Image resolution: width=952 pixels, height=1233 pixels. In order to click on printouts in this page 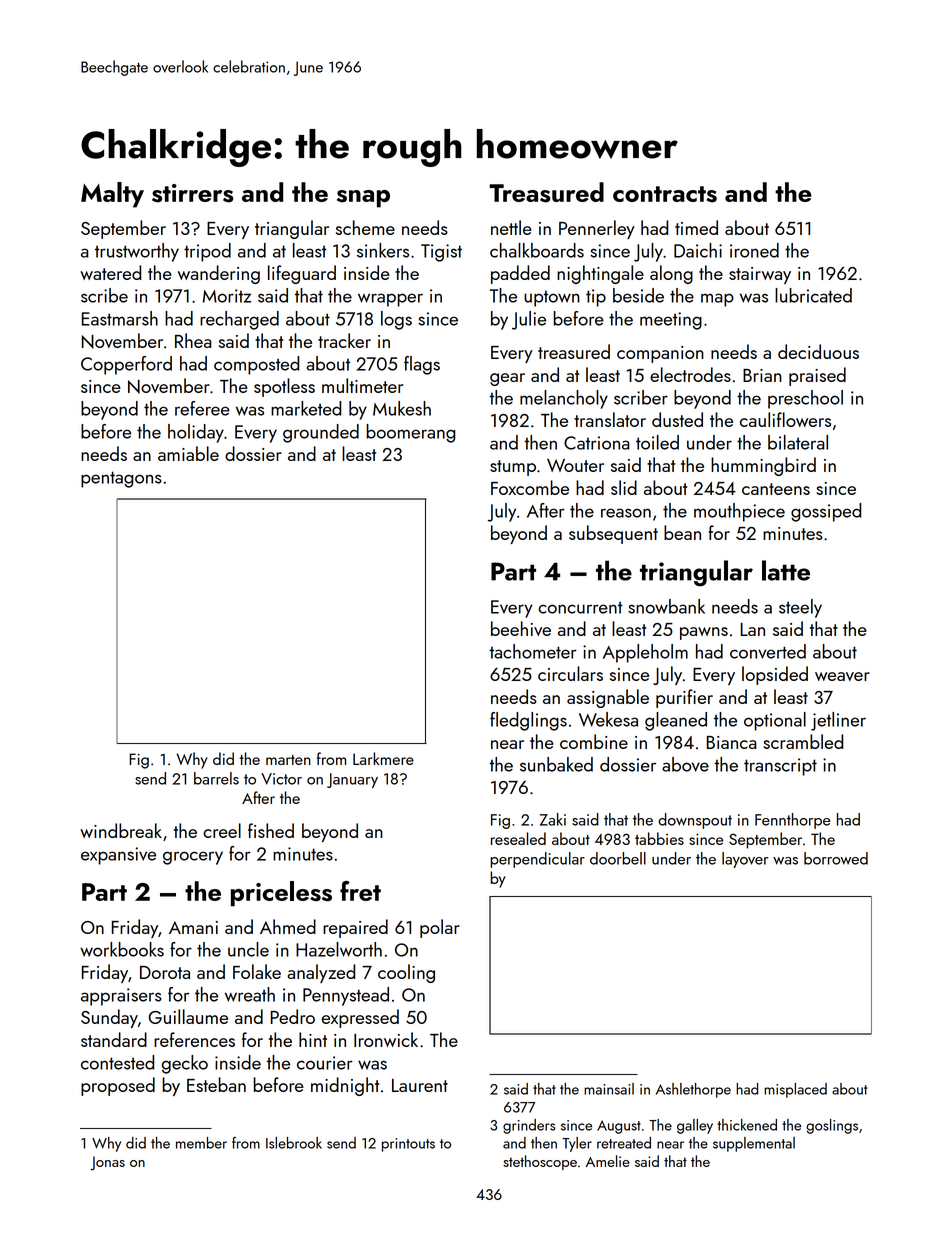, I will do `click(408, 1145)`.
